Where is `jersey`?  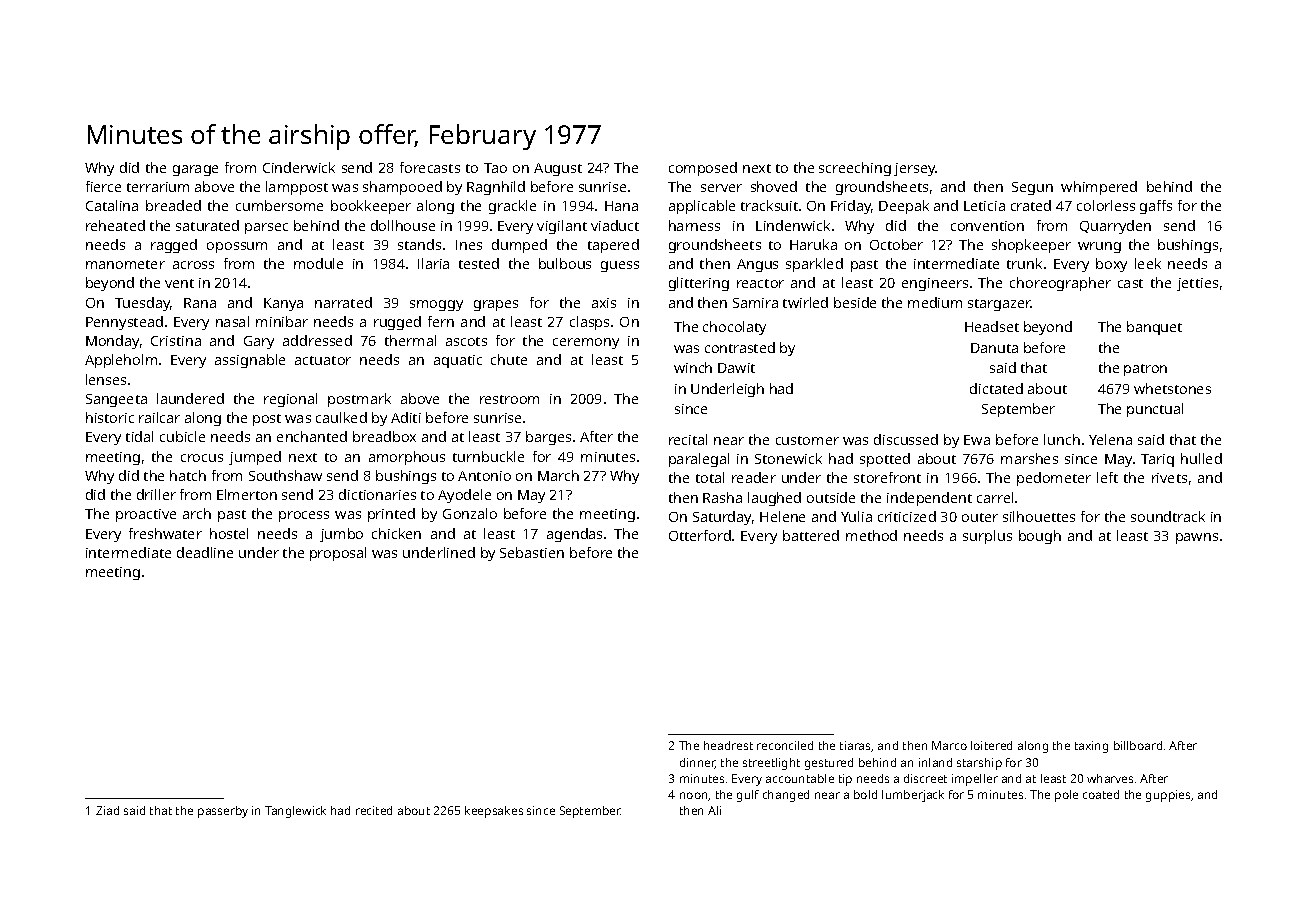 jersey is located at coordinates (915, 169).
